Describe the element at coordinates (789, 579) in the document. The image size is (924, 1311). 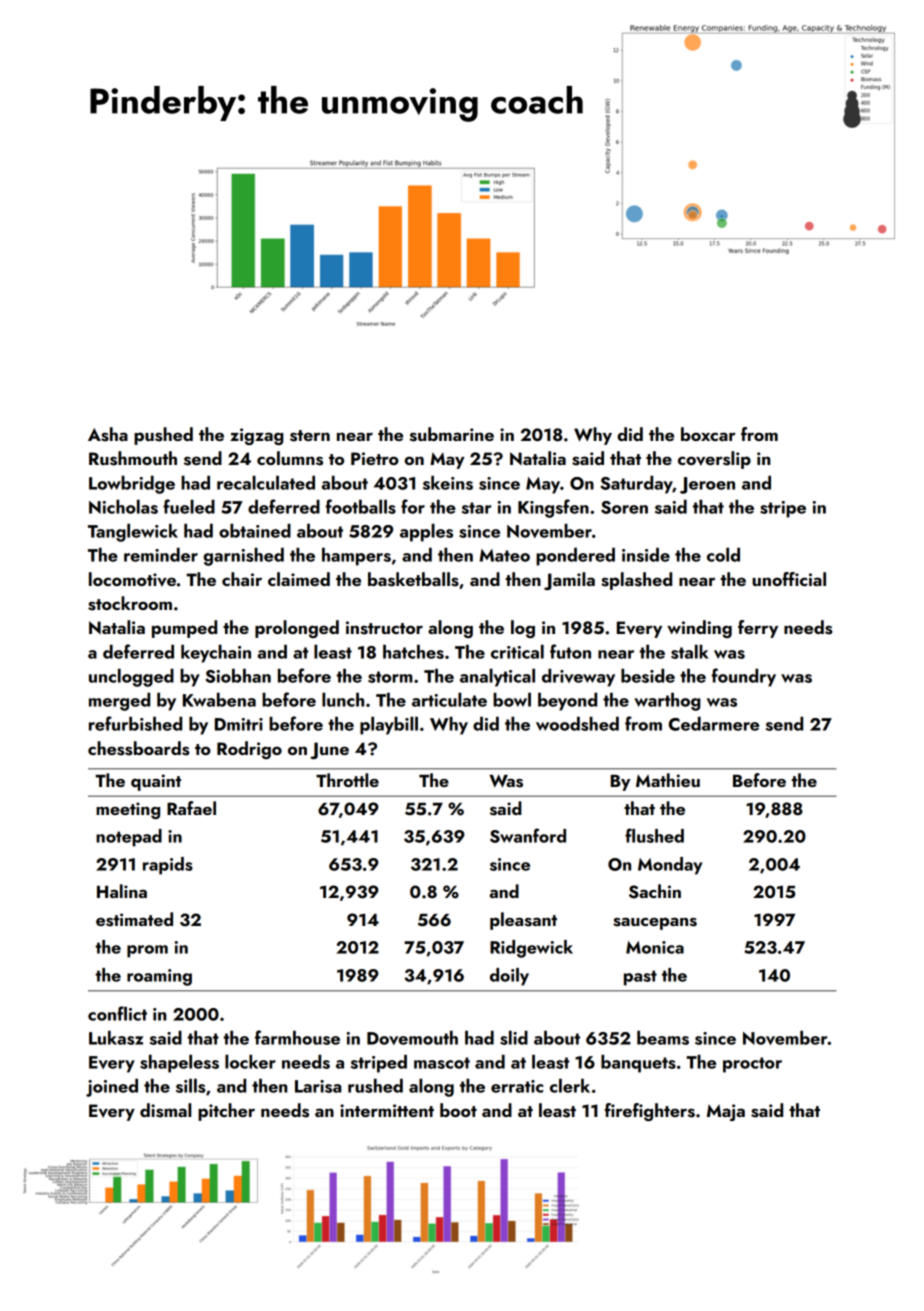
I see `unofficial` at that location.
